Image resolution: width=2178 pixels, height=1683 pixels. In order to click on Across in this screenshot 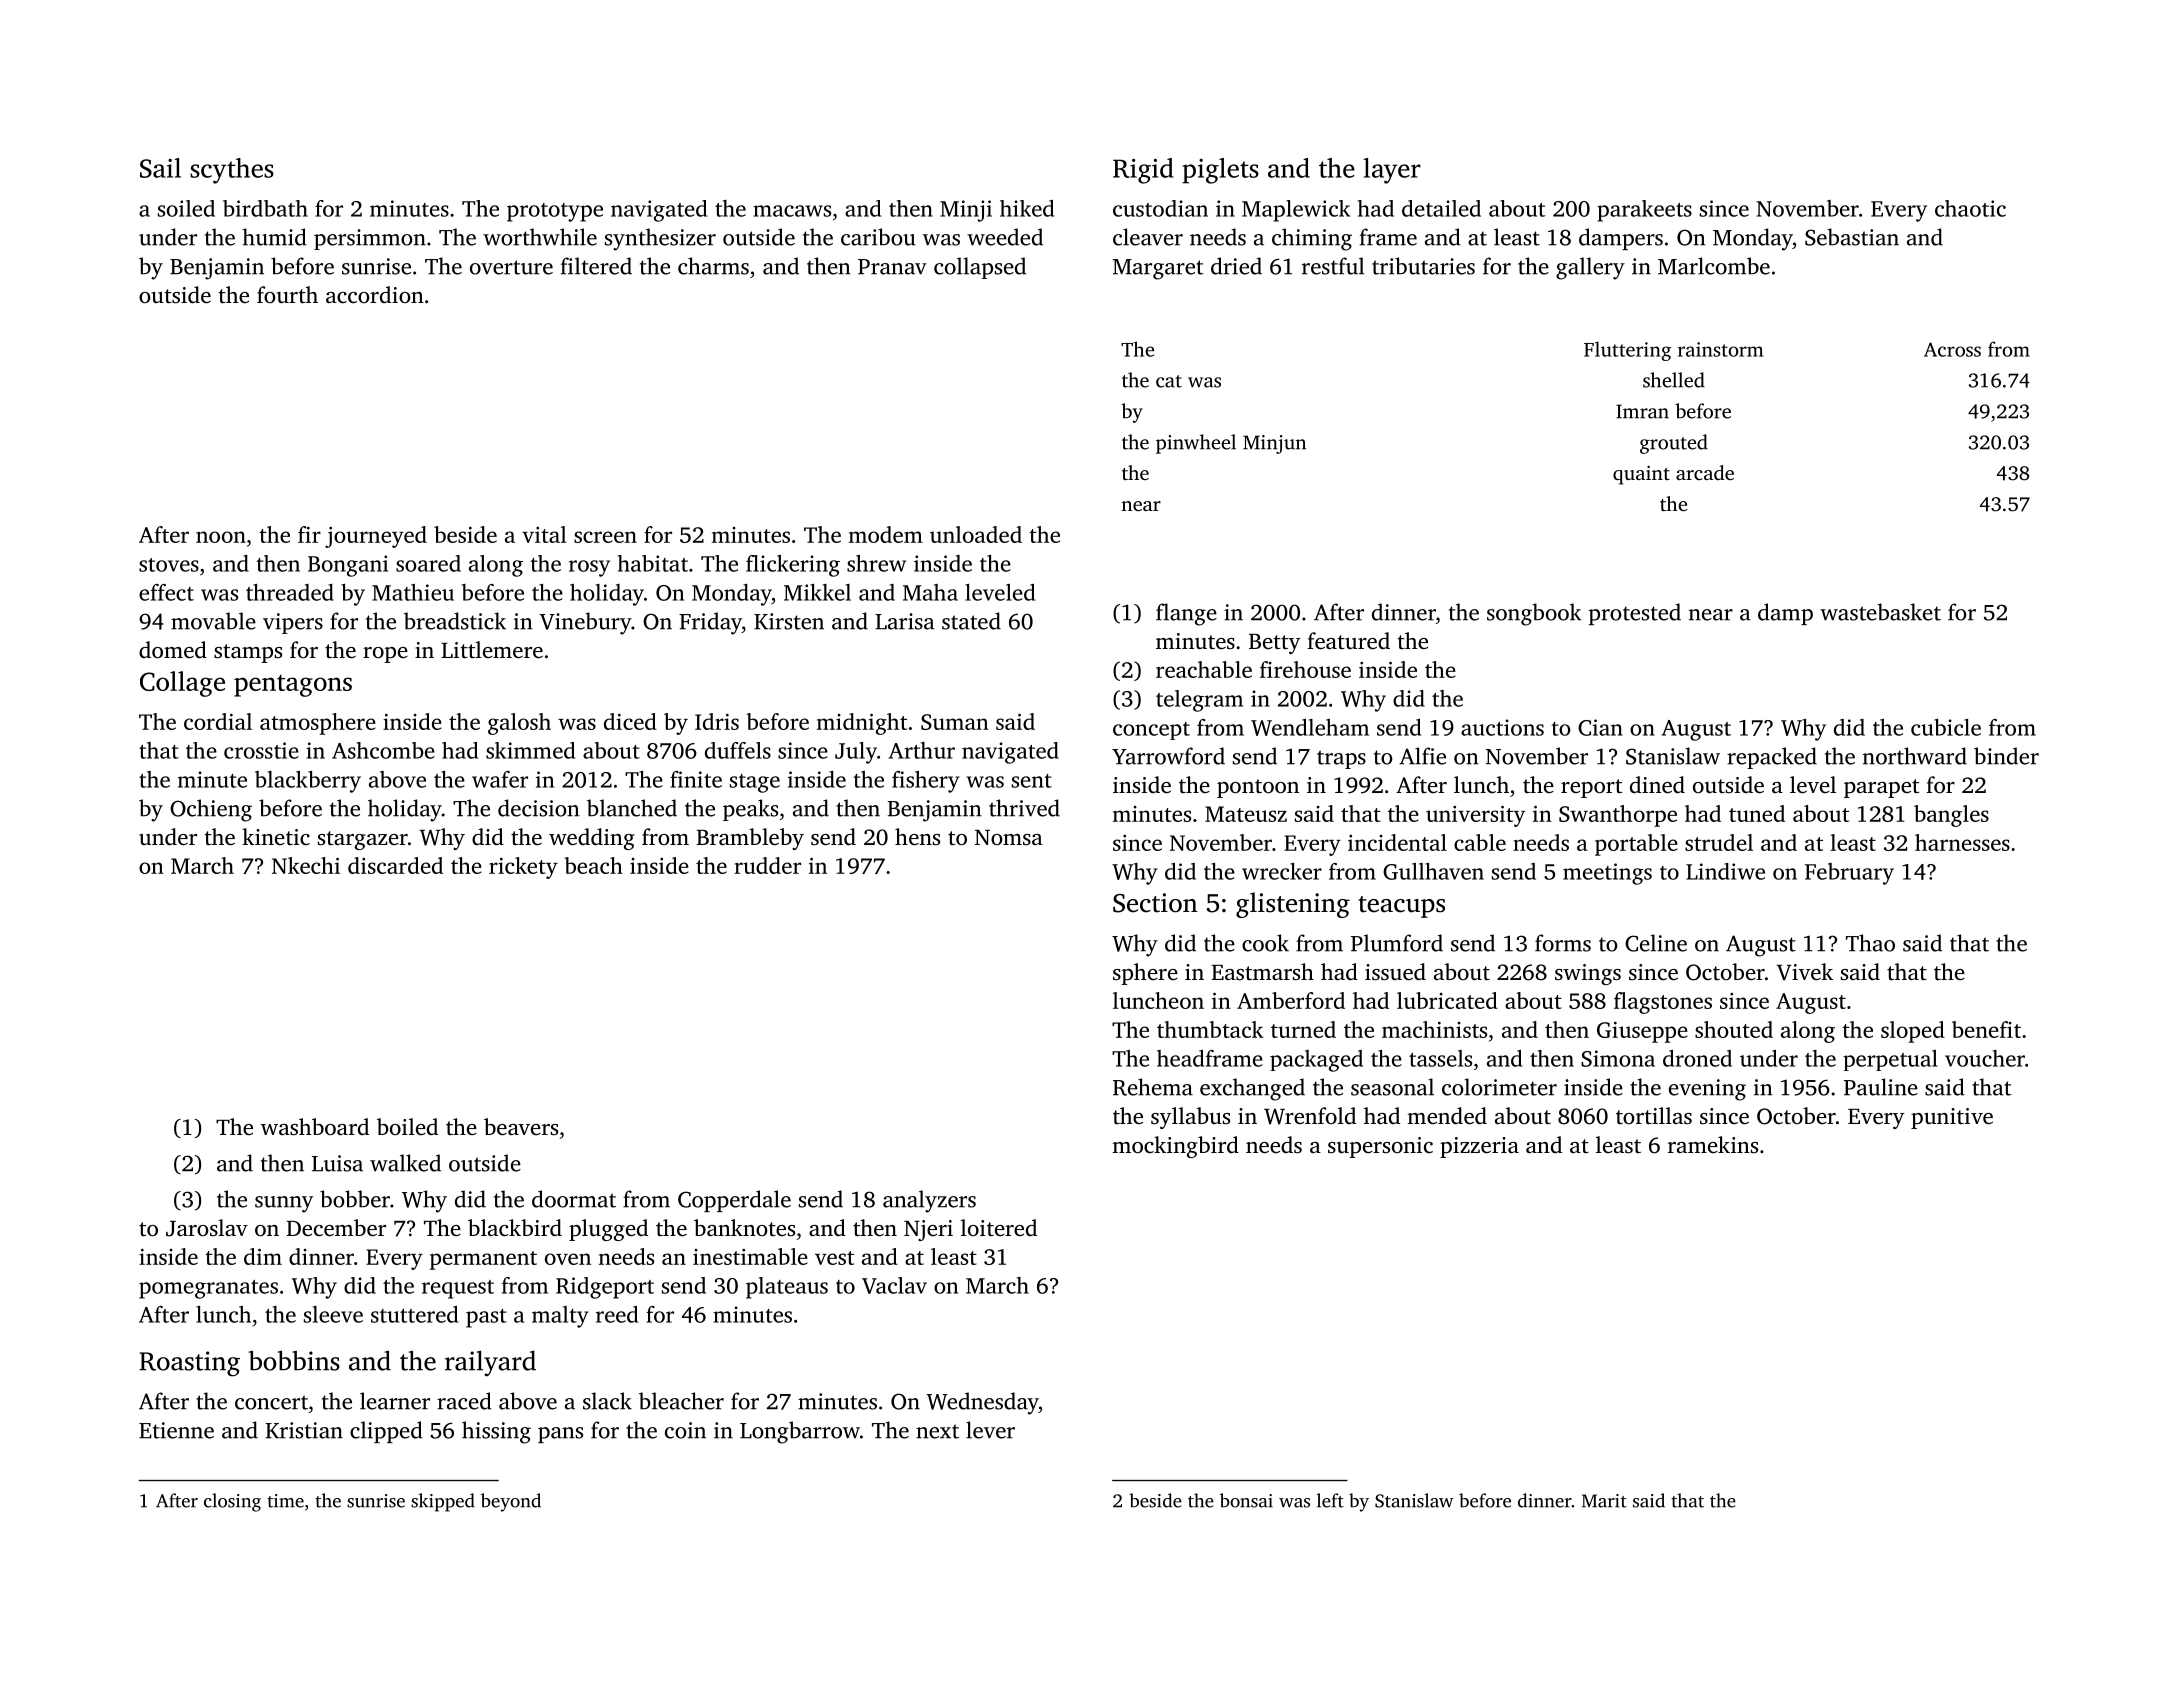, I will do `click(1952, 349)`.
